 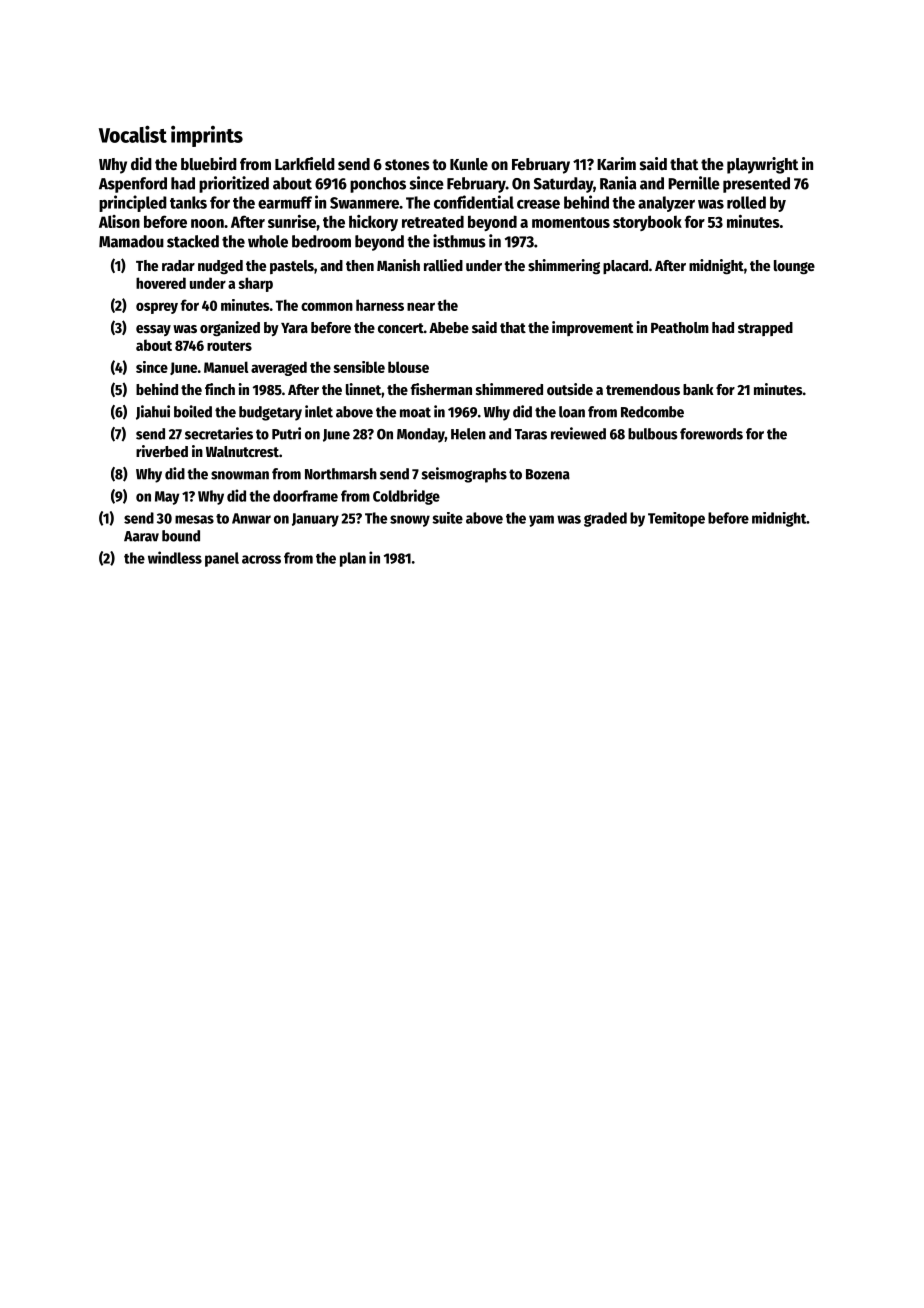 I want to click on Kunle, so click(x=469, y=164).
